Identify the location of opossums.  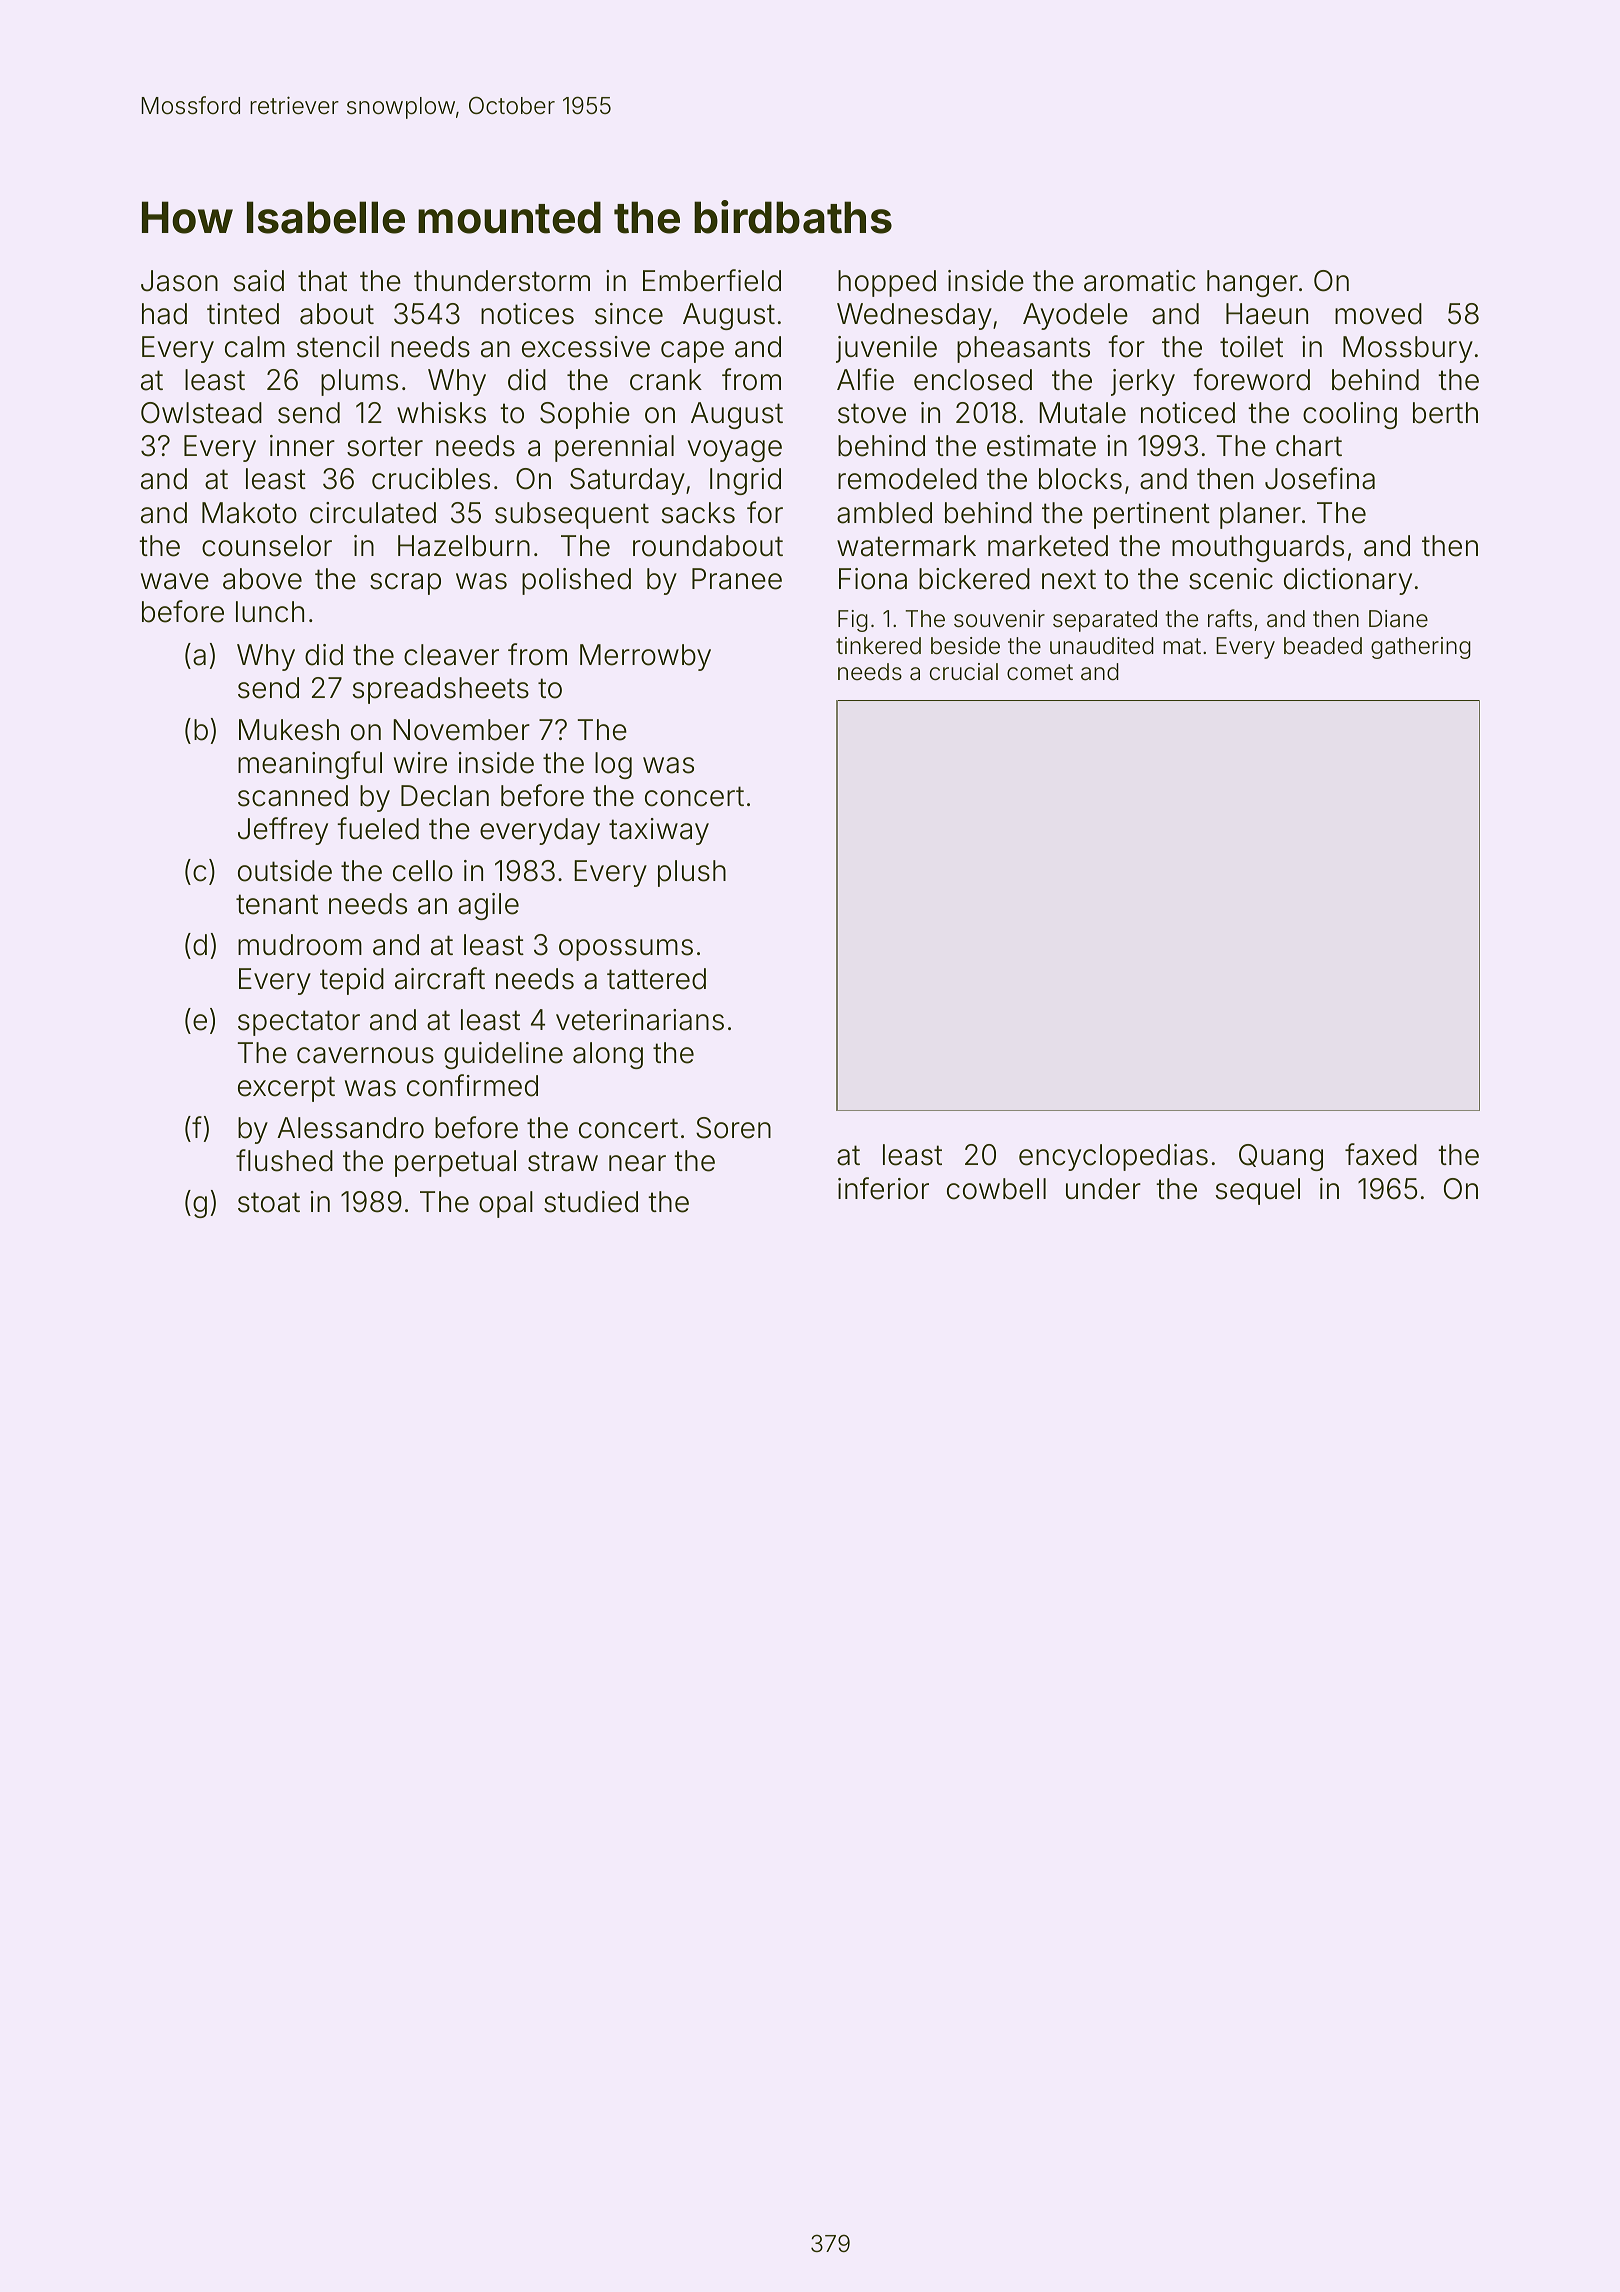
(626, 950).
